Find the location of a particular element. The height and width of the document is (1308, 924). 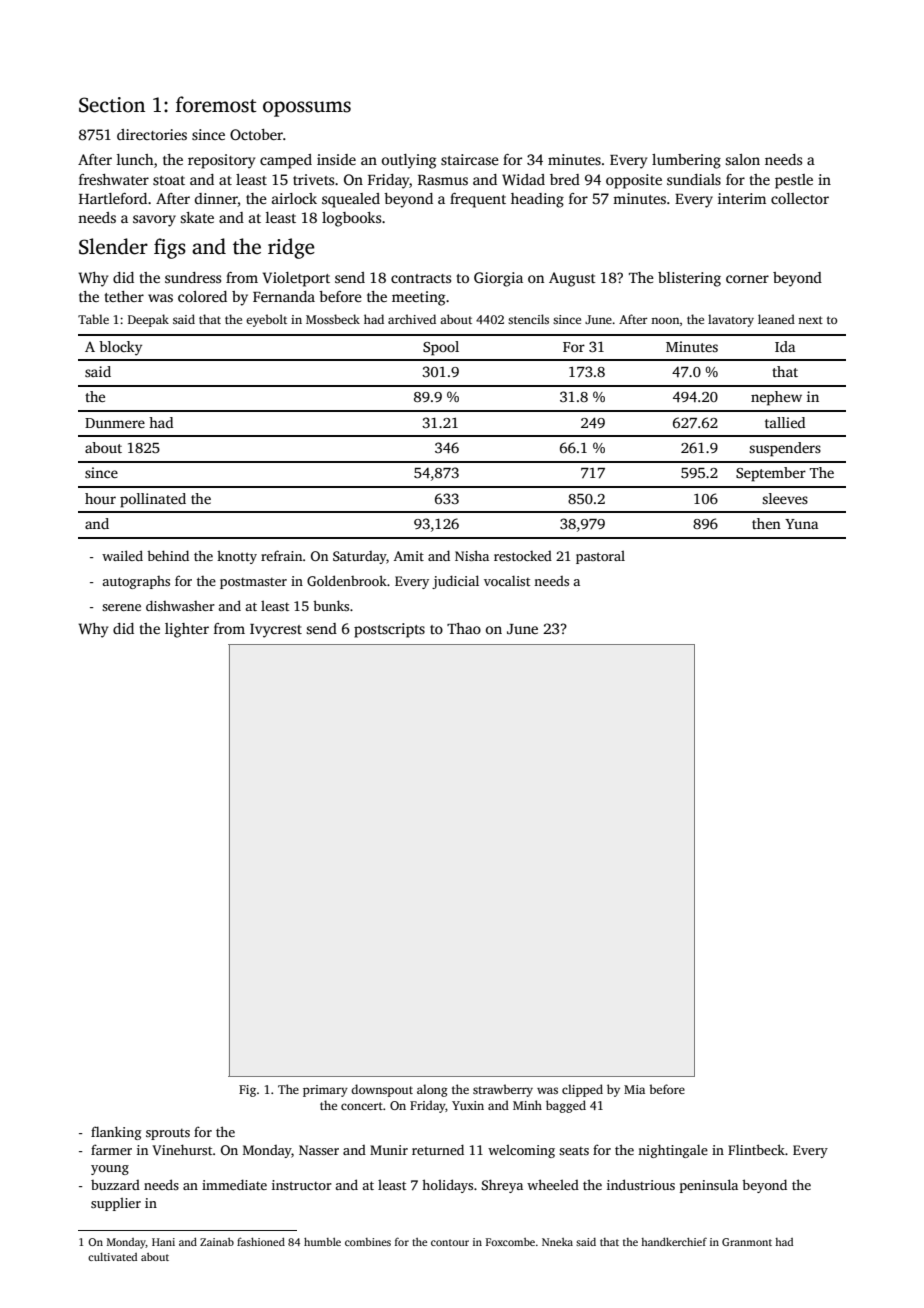

heading is located at coordinates (537, 200).
